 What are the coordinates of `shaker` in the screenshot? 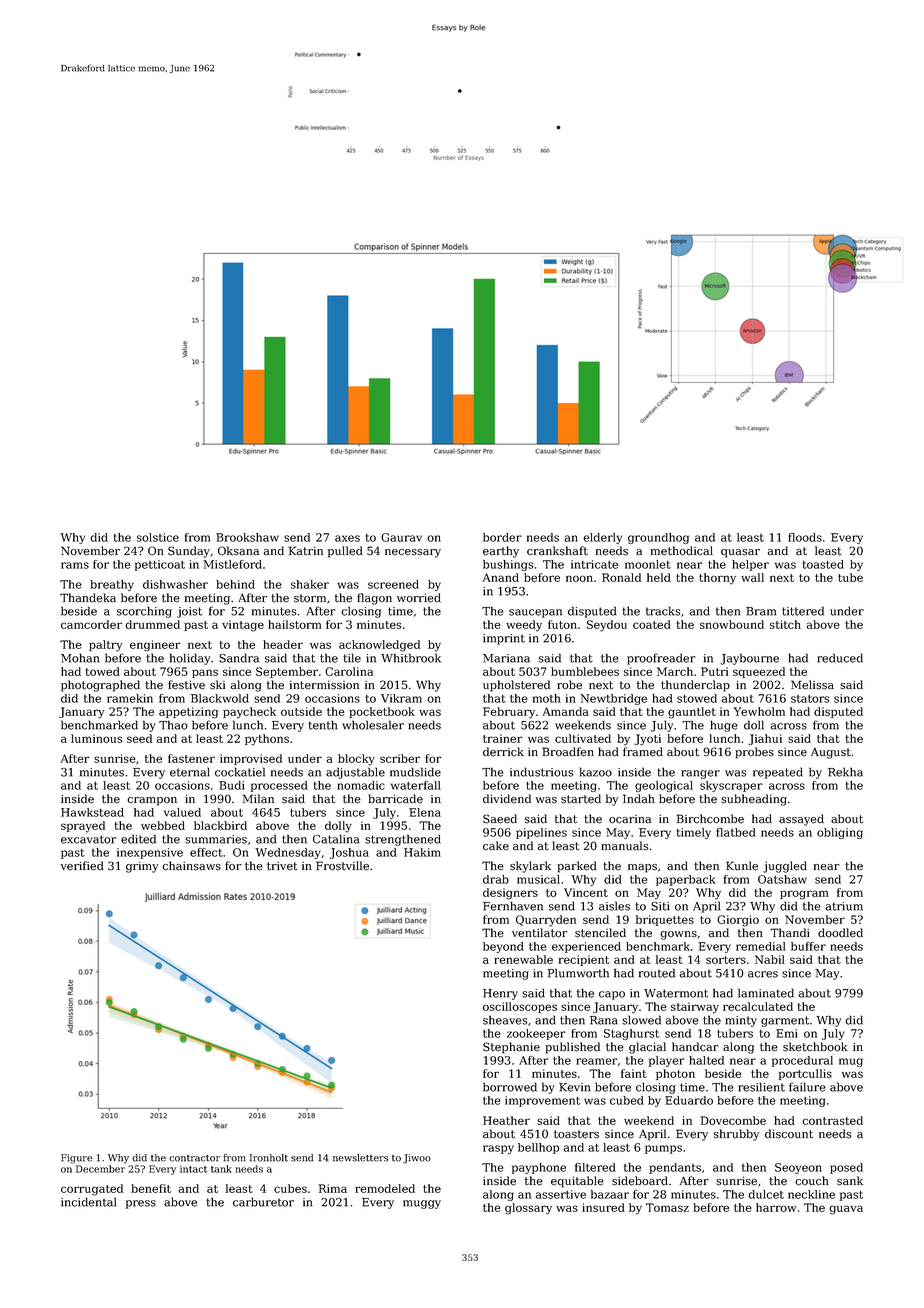 It's located at (310, 584).
